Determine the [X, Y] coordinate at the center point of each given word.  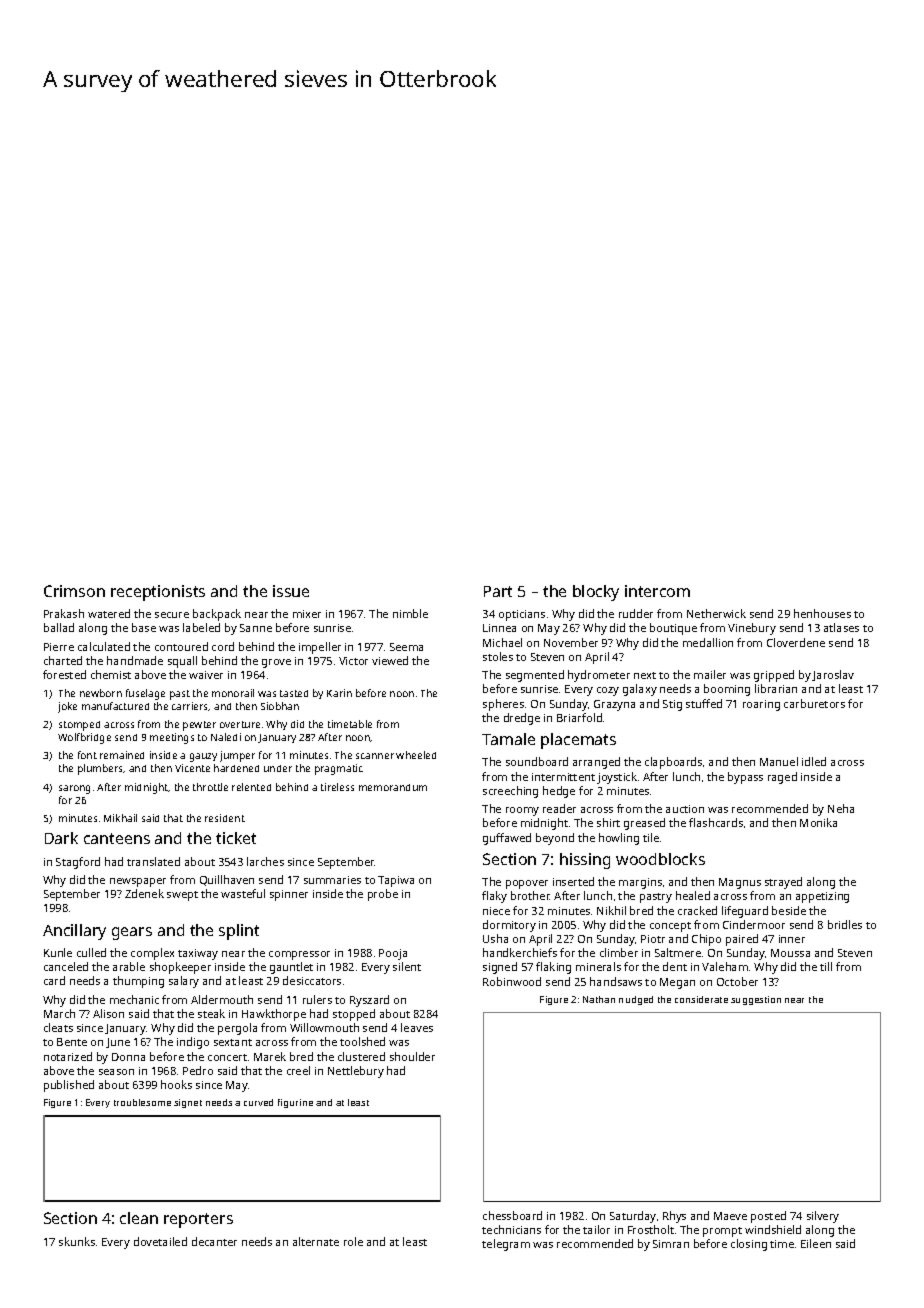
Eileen [816, 1243]
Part [498, 591]
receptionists [158, 593]
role [353, 1241]
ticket [236, 838]
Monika [818, 822]
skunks [77, 1241]
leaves [417, 1027]
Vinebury [752, 629]
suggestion [756, 1000]
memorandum [393, 787]
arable [129, 966]
